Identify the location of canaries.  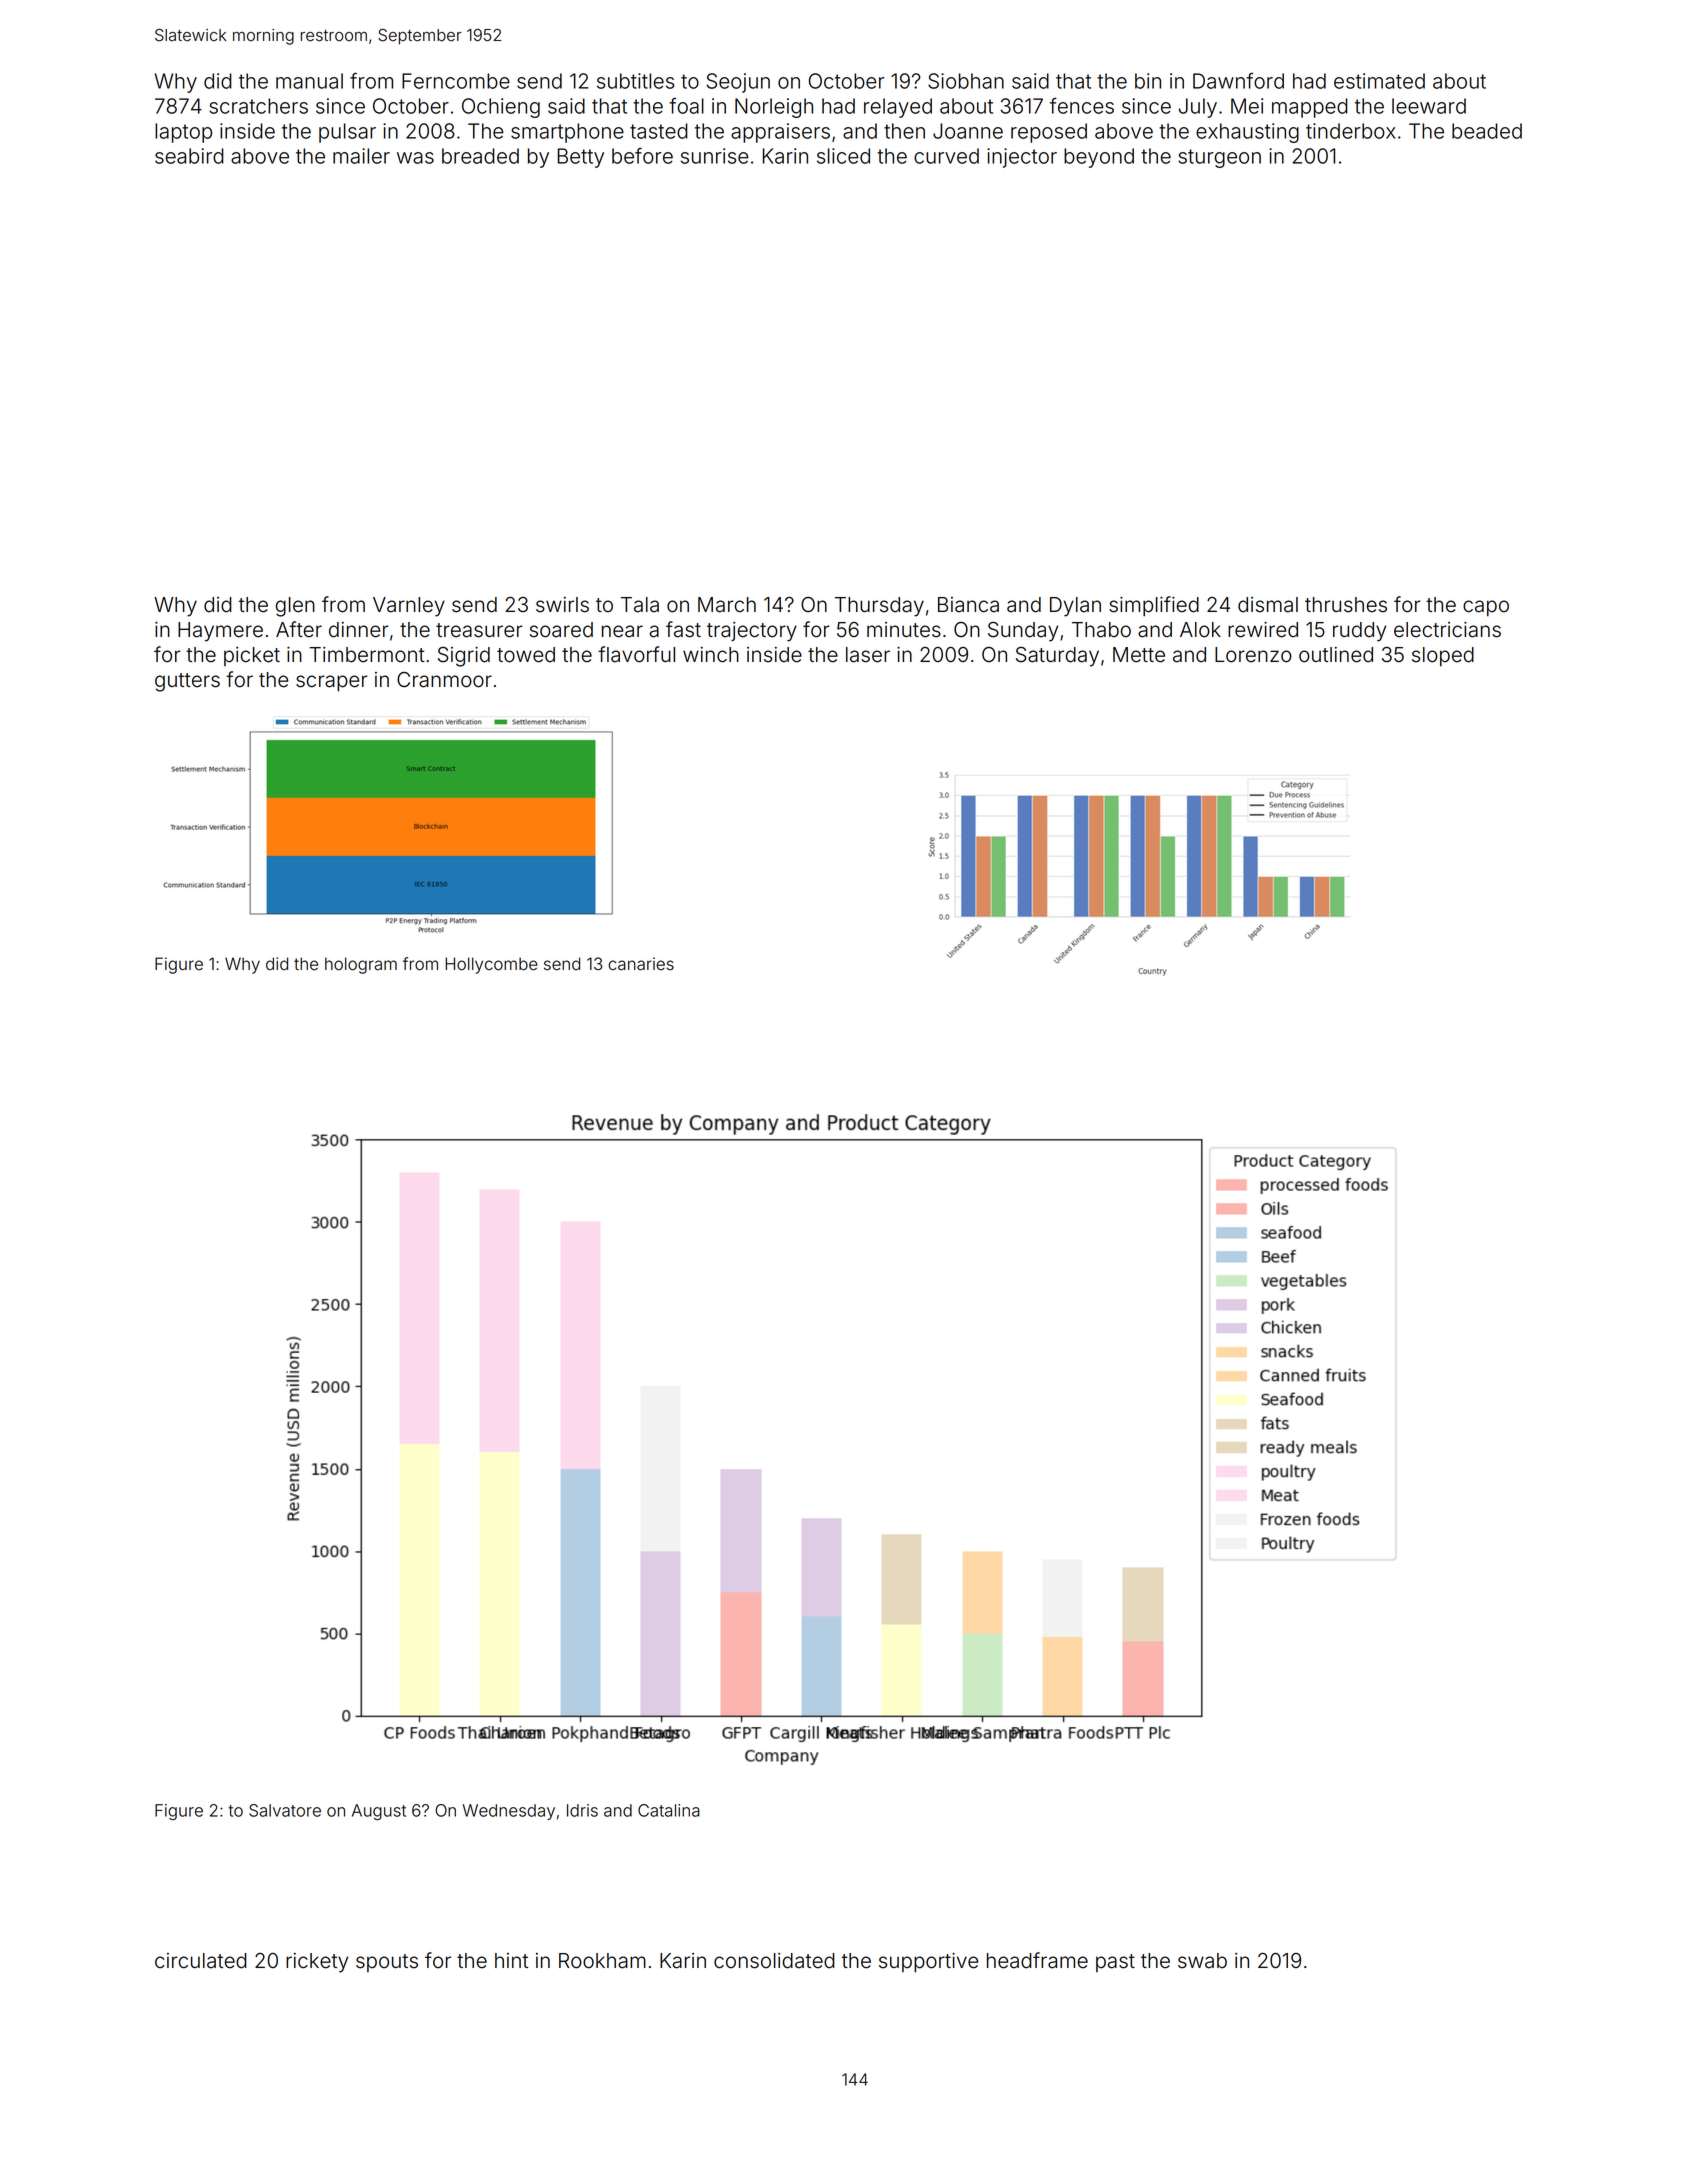
(641, 964).
